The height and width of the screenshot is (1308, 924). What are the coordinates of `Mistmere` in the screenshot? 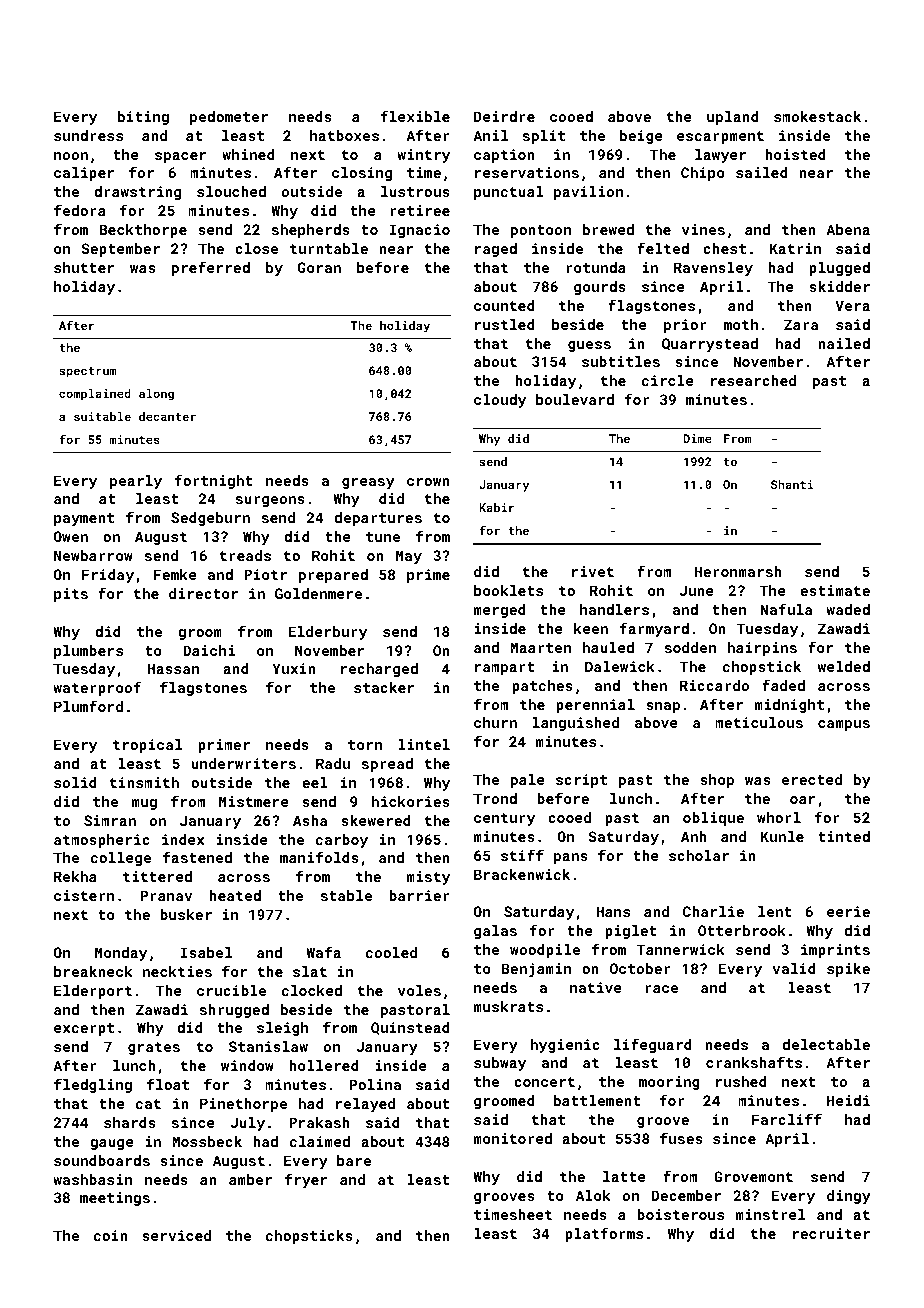 It's located at (254, 801).
